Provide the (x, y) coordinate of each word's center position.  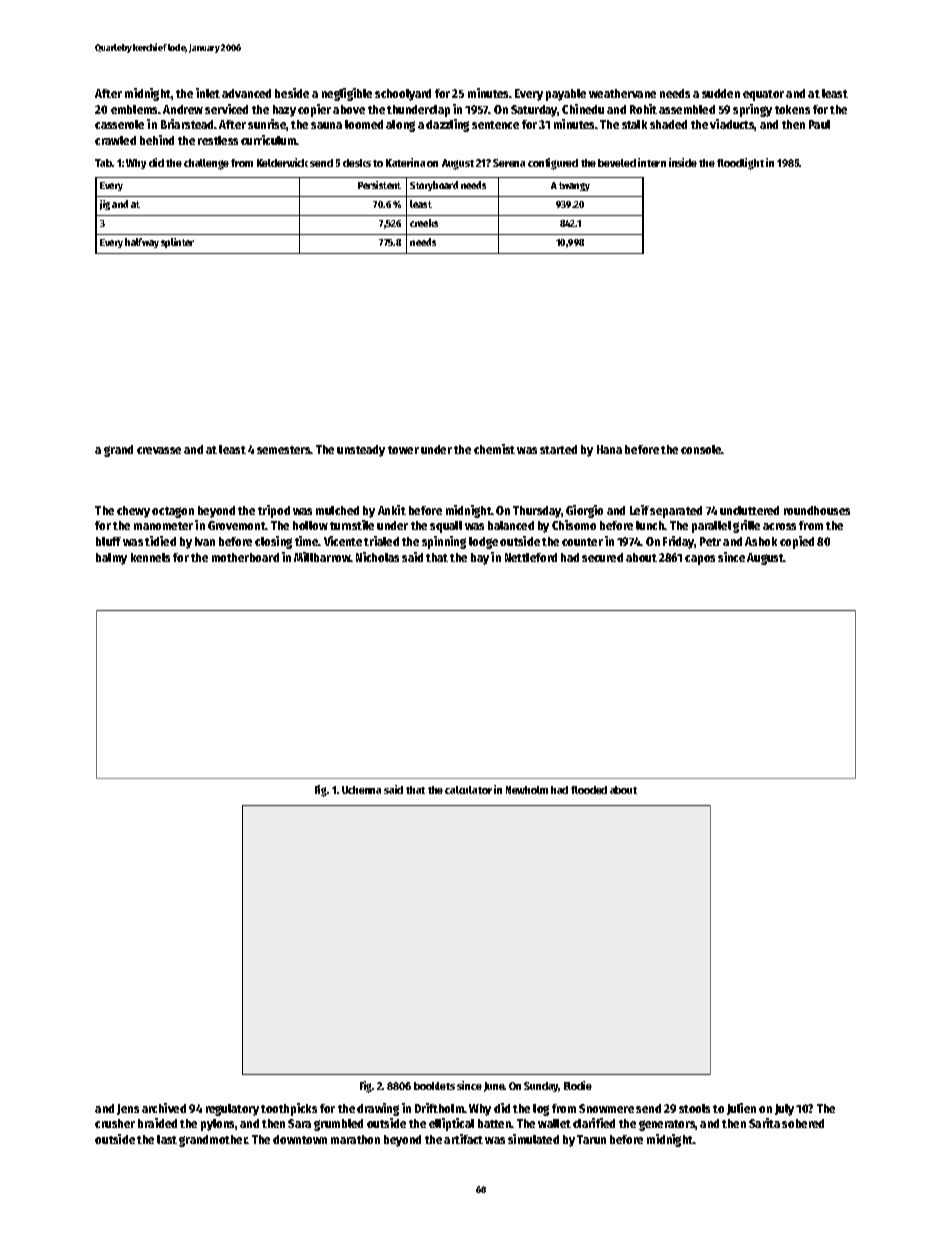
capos (700, 560)
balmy (111, 559)
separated (676, 512)
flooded (589, 790)
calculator (468, 790)
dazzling (447, 125)
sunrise (267, 125)
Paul (819, 124)
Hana (609, 449)
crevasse (159, 450)
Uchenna (361, 790)
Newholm (527, 790)
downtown (300, 1139)
